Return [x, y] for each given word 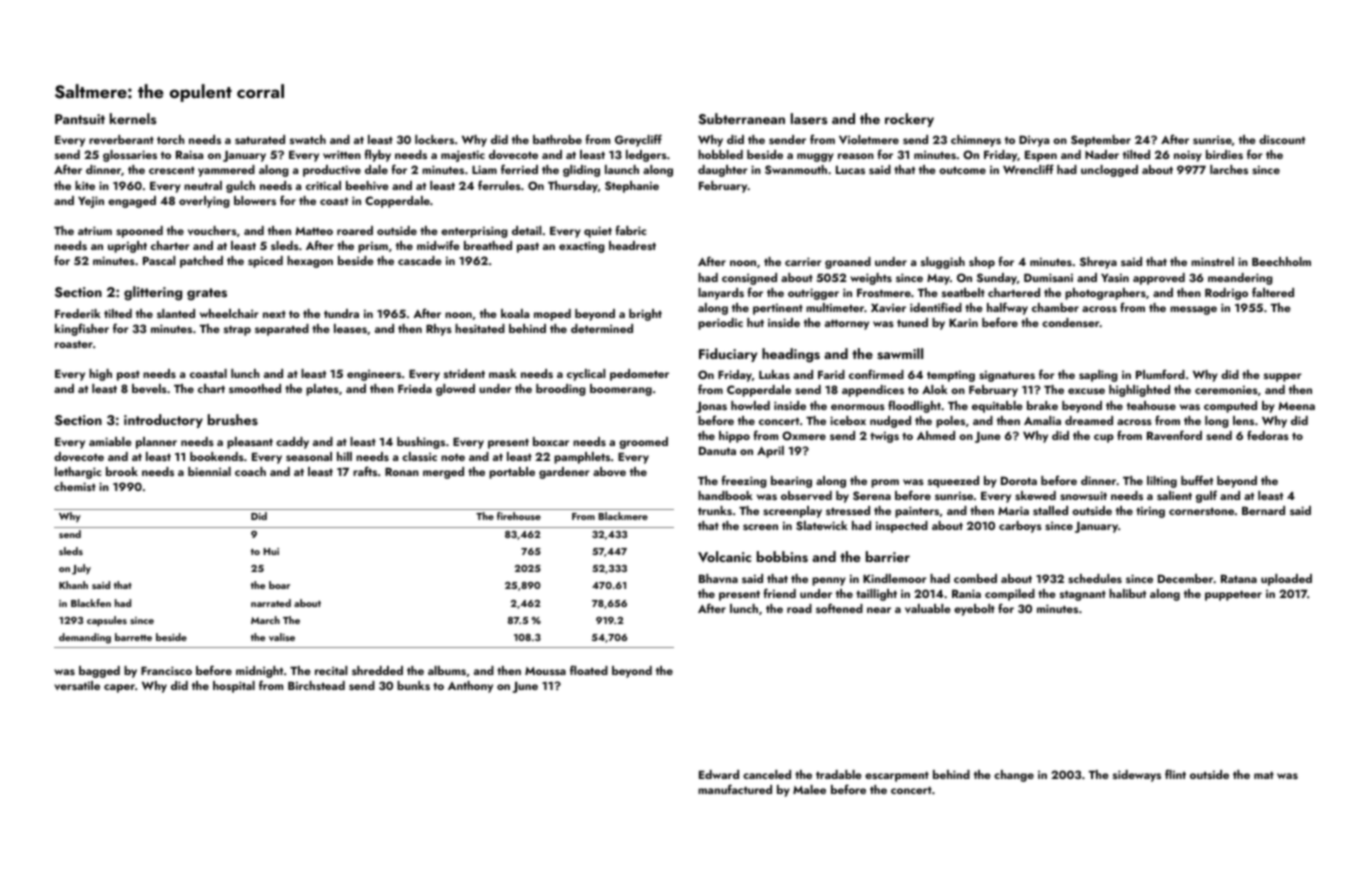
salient [1174, 495]
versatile [77, 685]
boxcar [551, 441]
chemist [75, 486]
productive [332, 171]
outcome [962, 170]
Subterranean [742, 119]
